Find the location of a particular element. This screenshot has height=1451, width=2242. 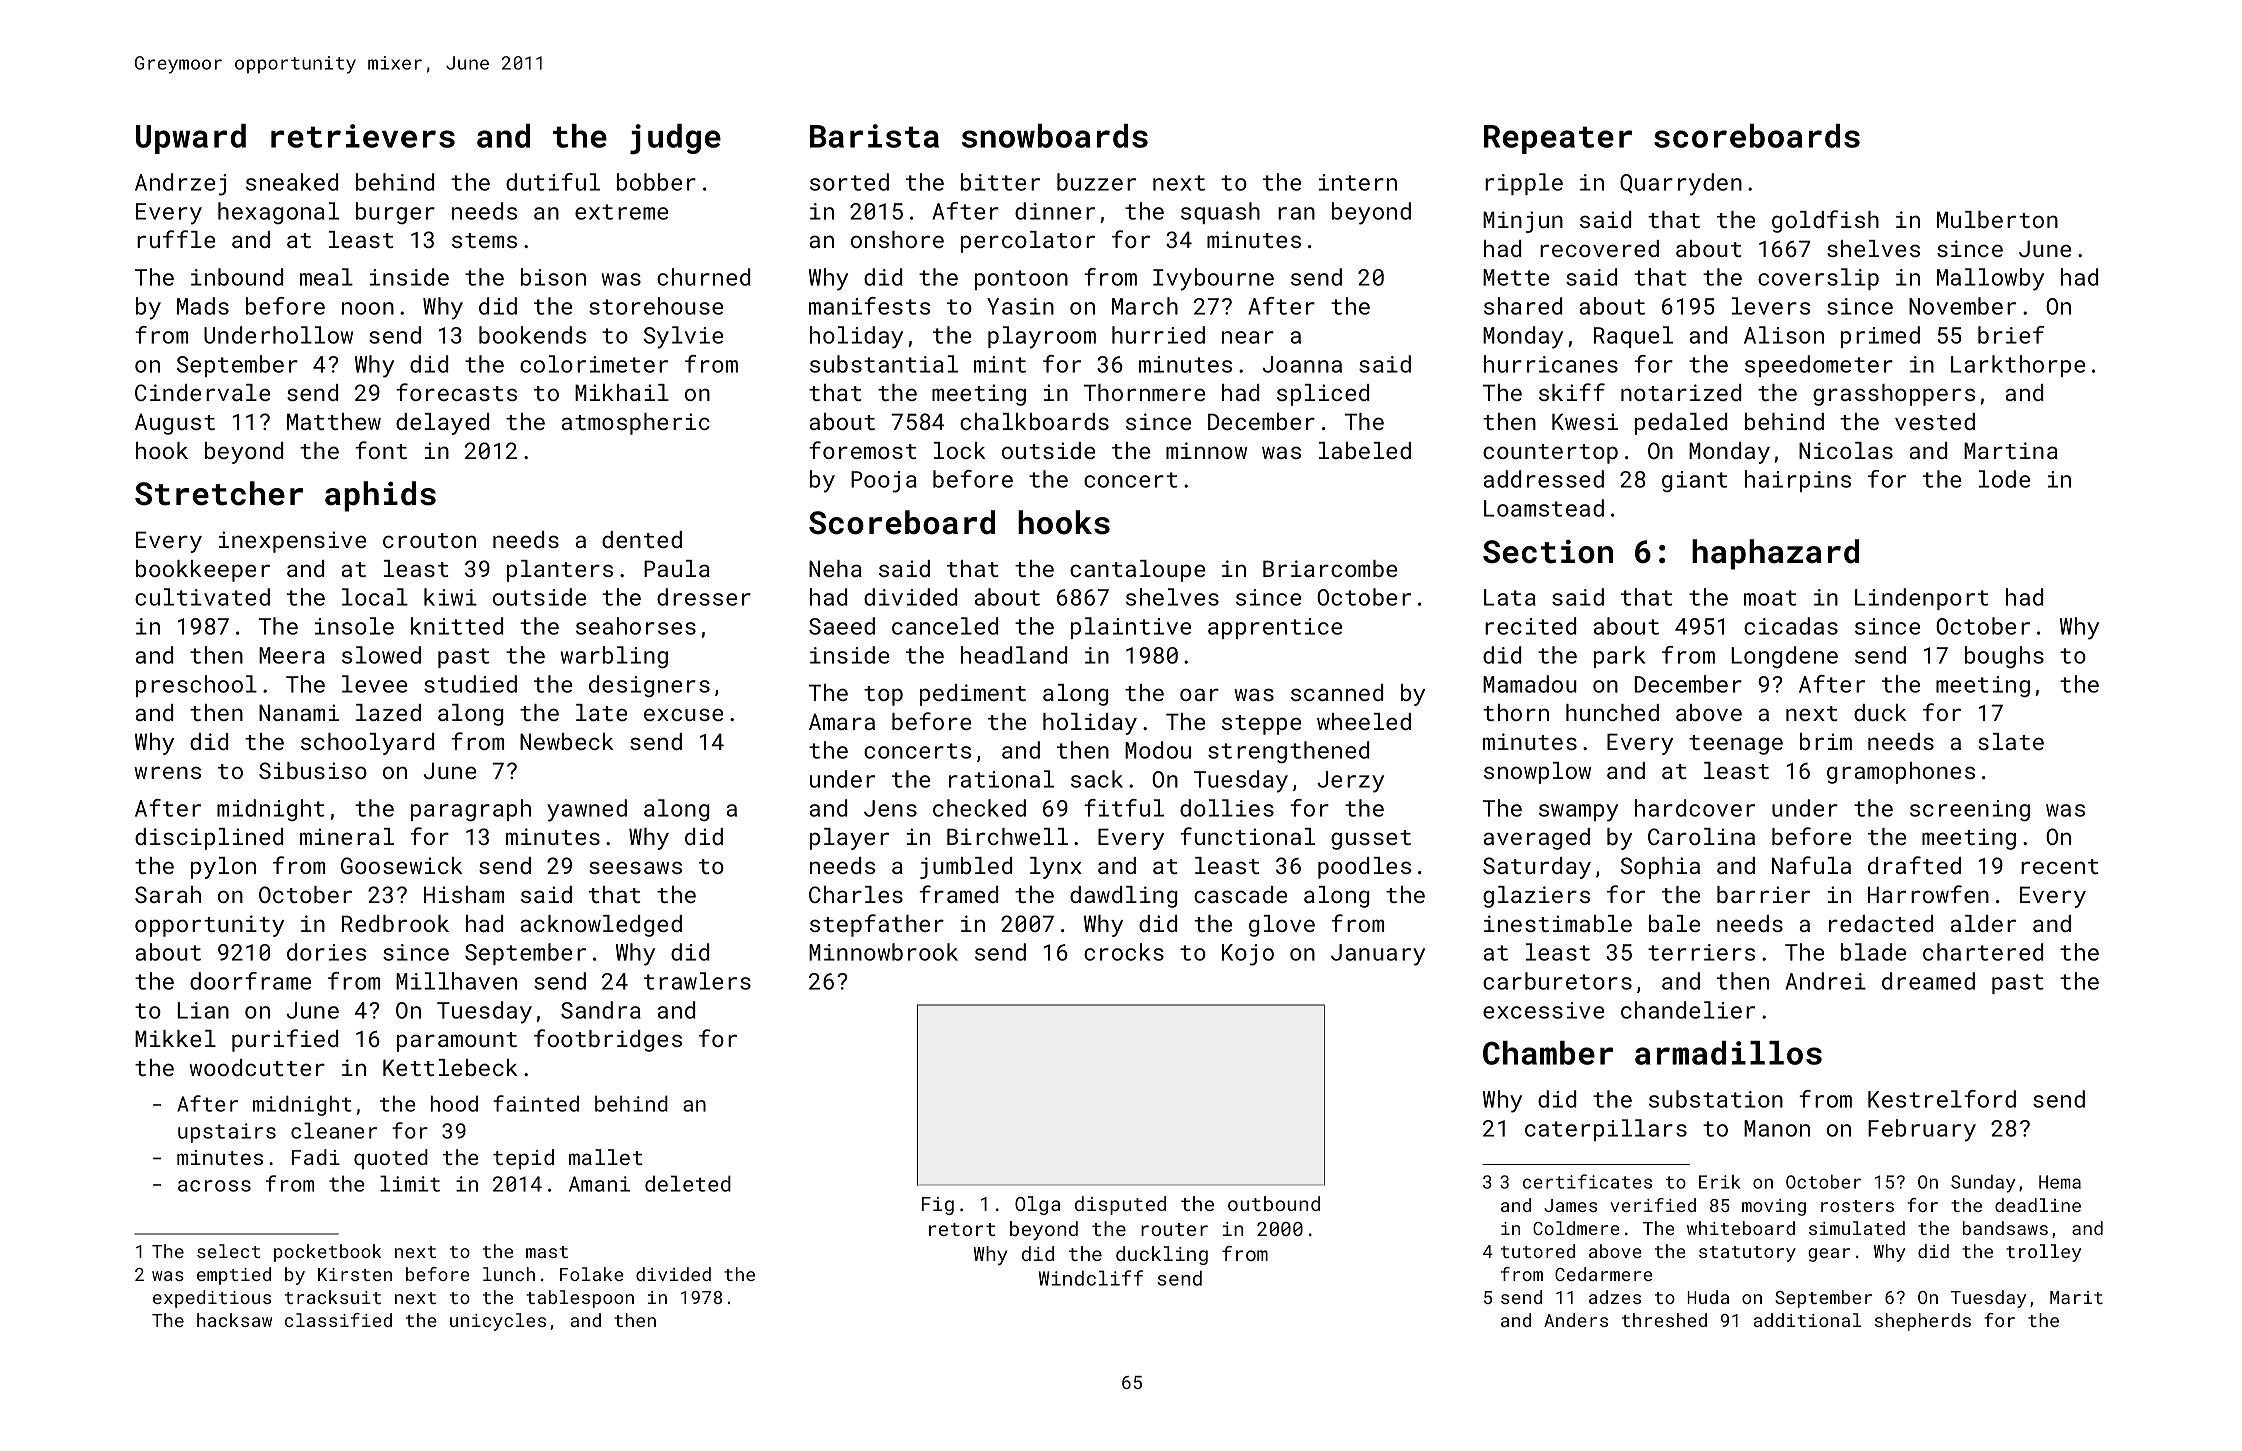

giant is located at coordinates (1695, 481).
